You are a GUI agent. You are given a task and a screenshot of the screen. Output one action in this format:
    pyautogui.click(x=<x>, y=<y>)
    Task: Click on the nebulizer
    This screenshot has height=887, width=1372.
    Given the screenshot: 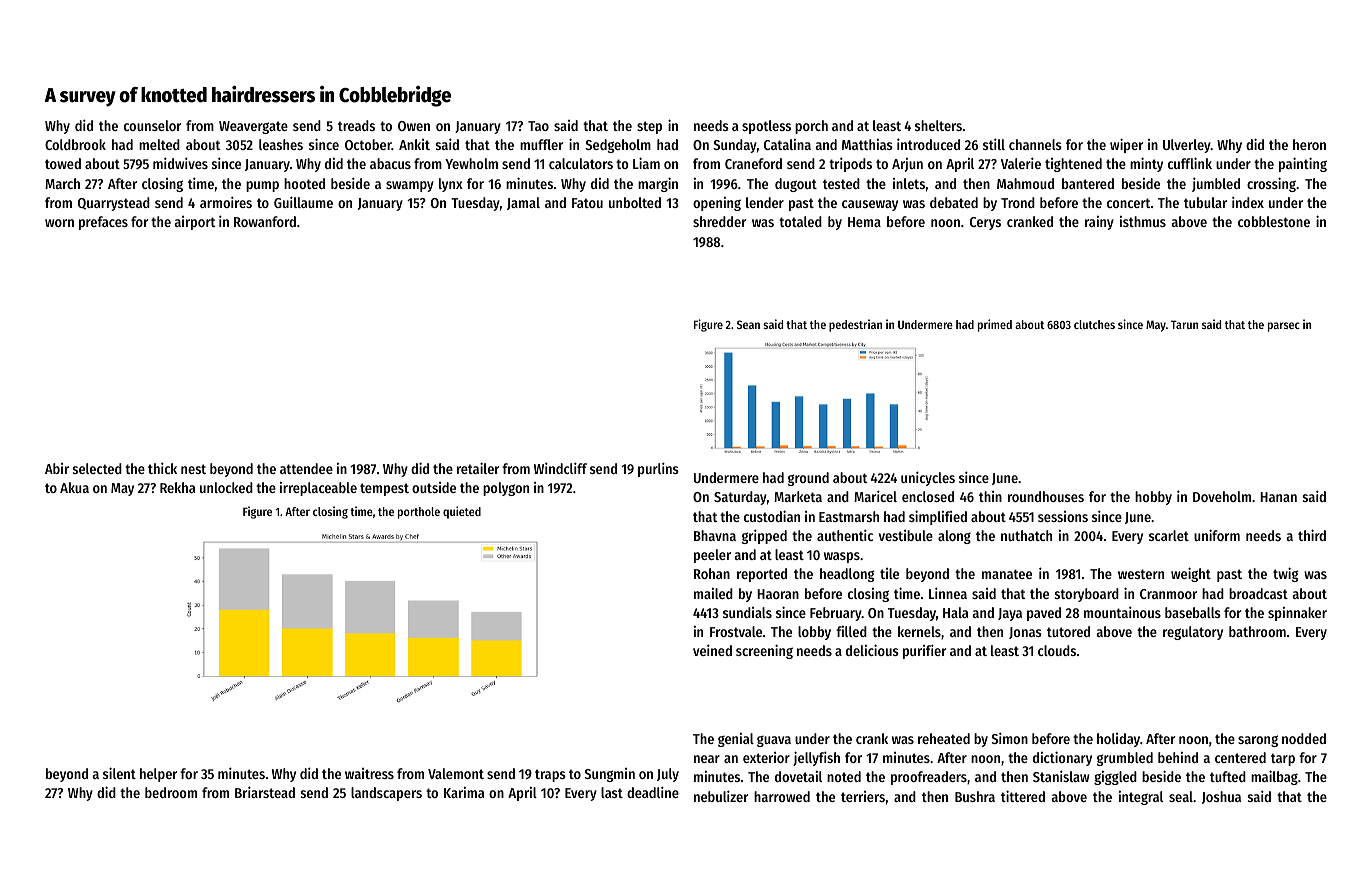 What is the action you would take?
    pyautogui.click(x=721, y=796)
